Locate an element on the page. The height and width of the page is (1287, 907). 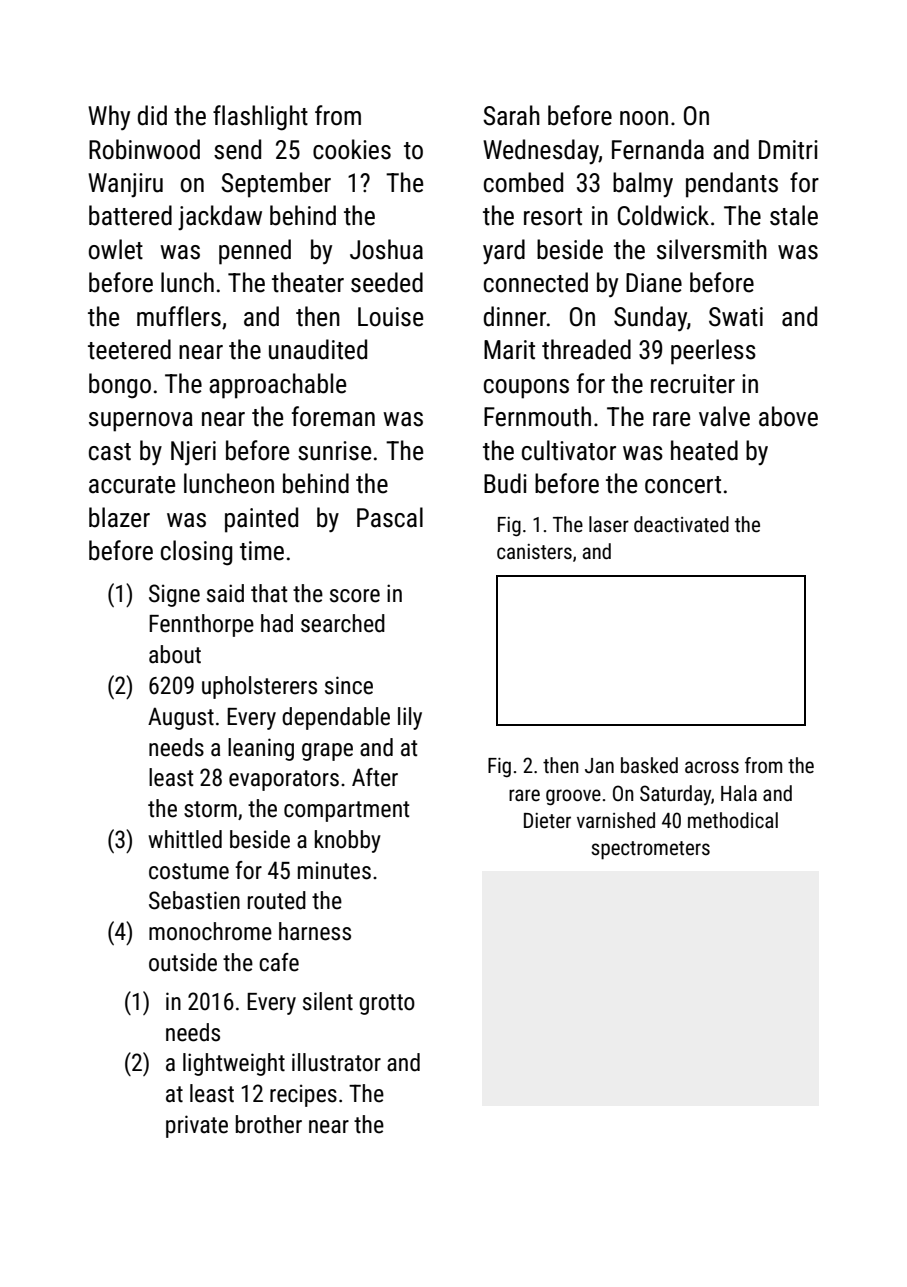
canisters is located at coordinates (534, 551).
